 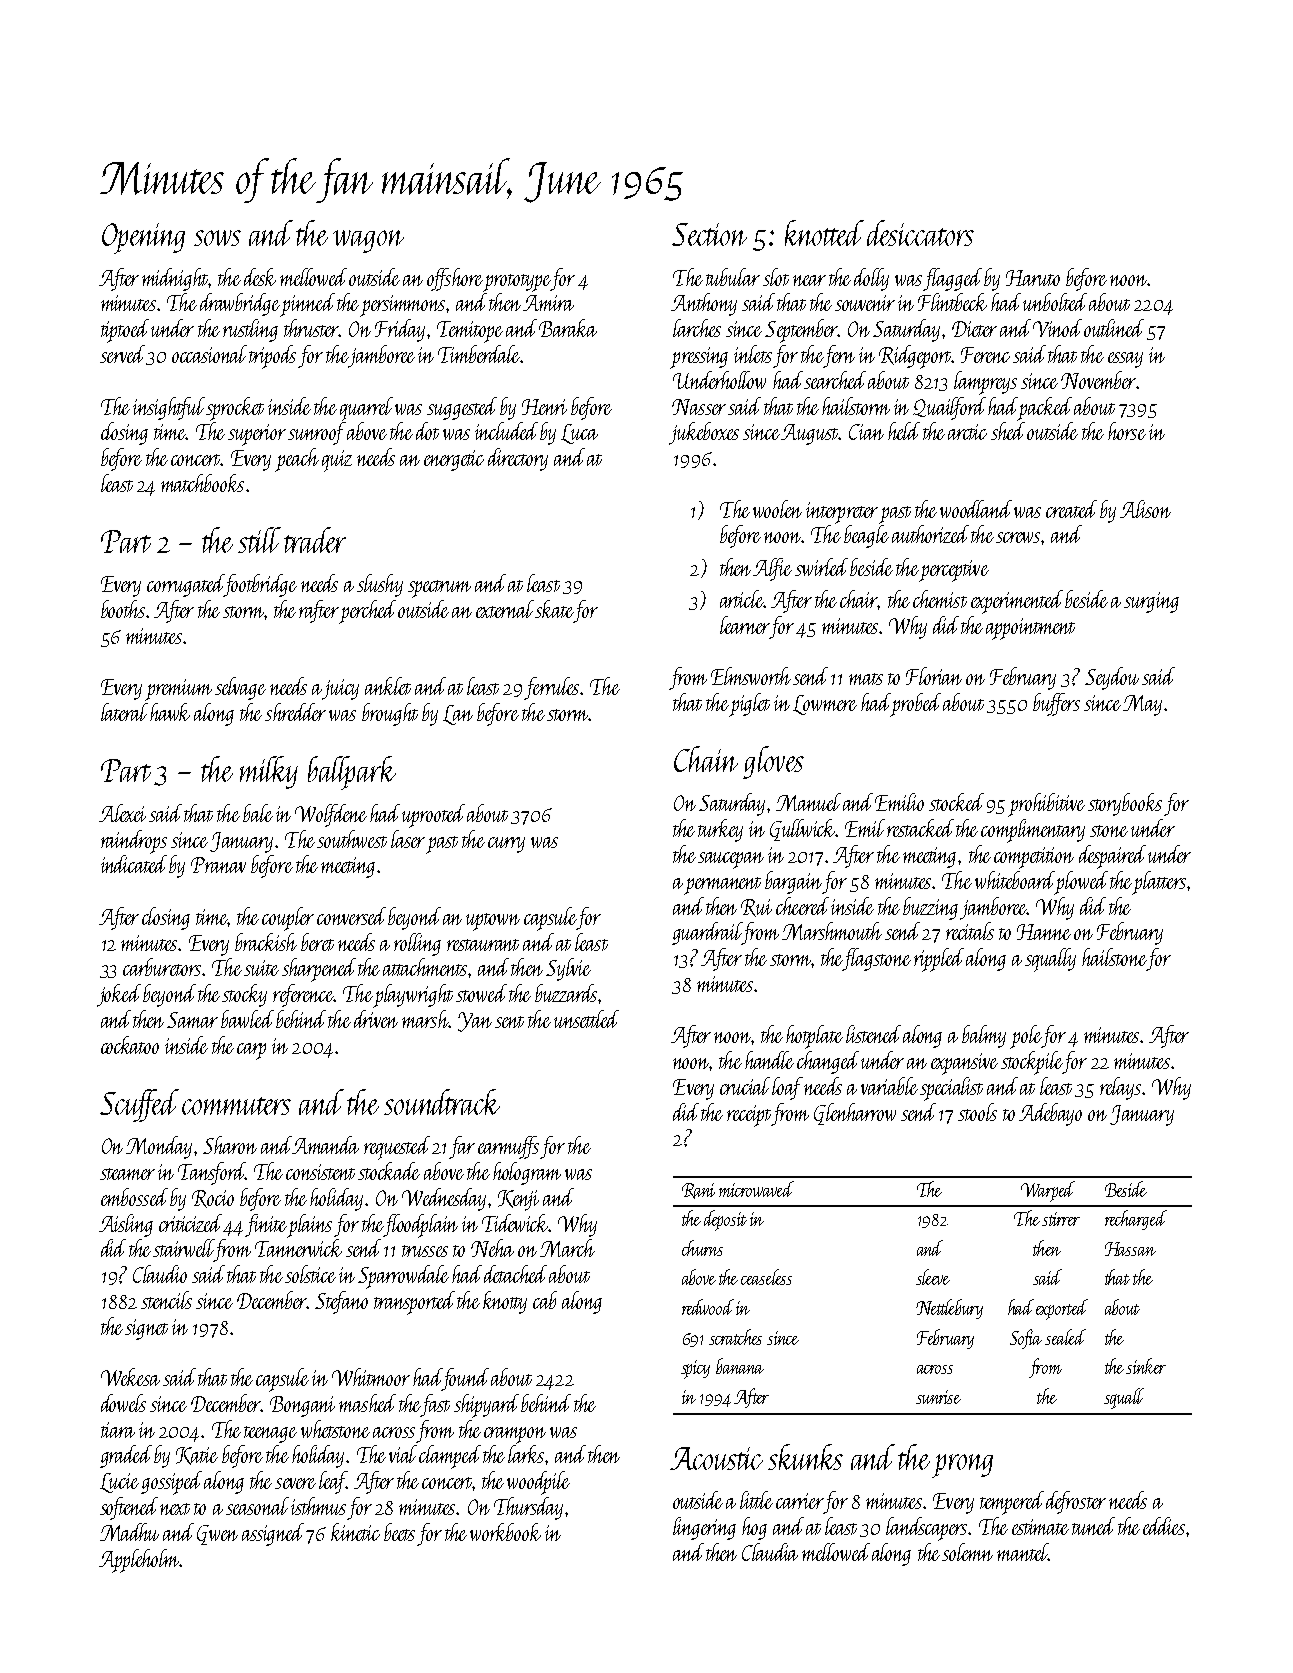 What do you see at coordinates (217, 238) in the screenshot?
I see `sows` at bounding box center [217, 238].
